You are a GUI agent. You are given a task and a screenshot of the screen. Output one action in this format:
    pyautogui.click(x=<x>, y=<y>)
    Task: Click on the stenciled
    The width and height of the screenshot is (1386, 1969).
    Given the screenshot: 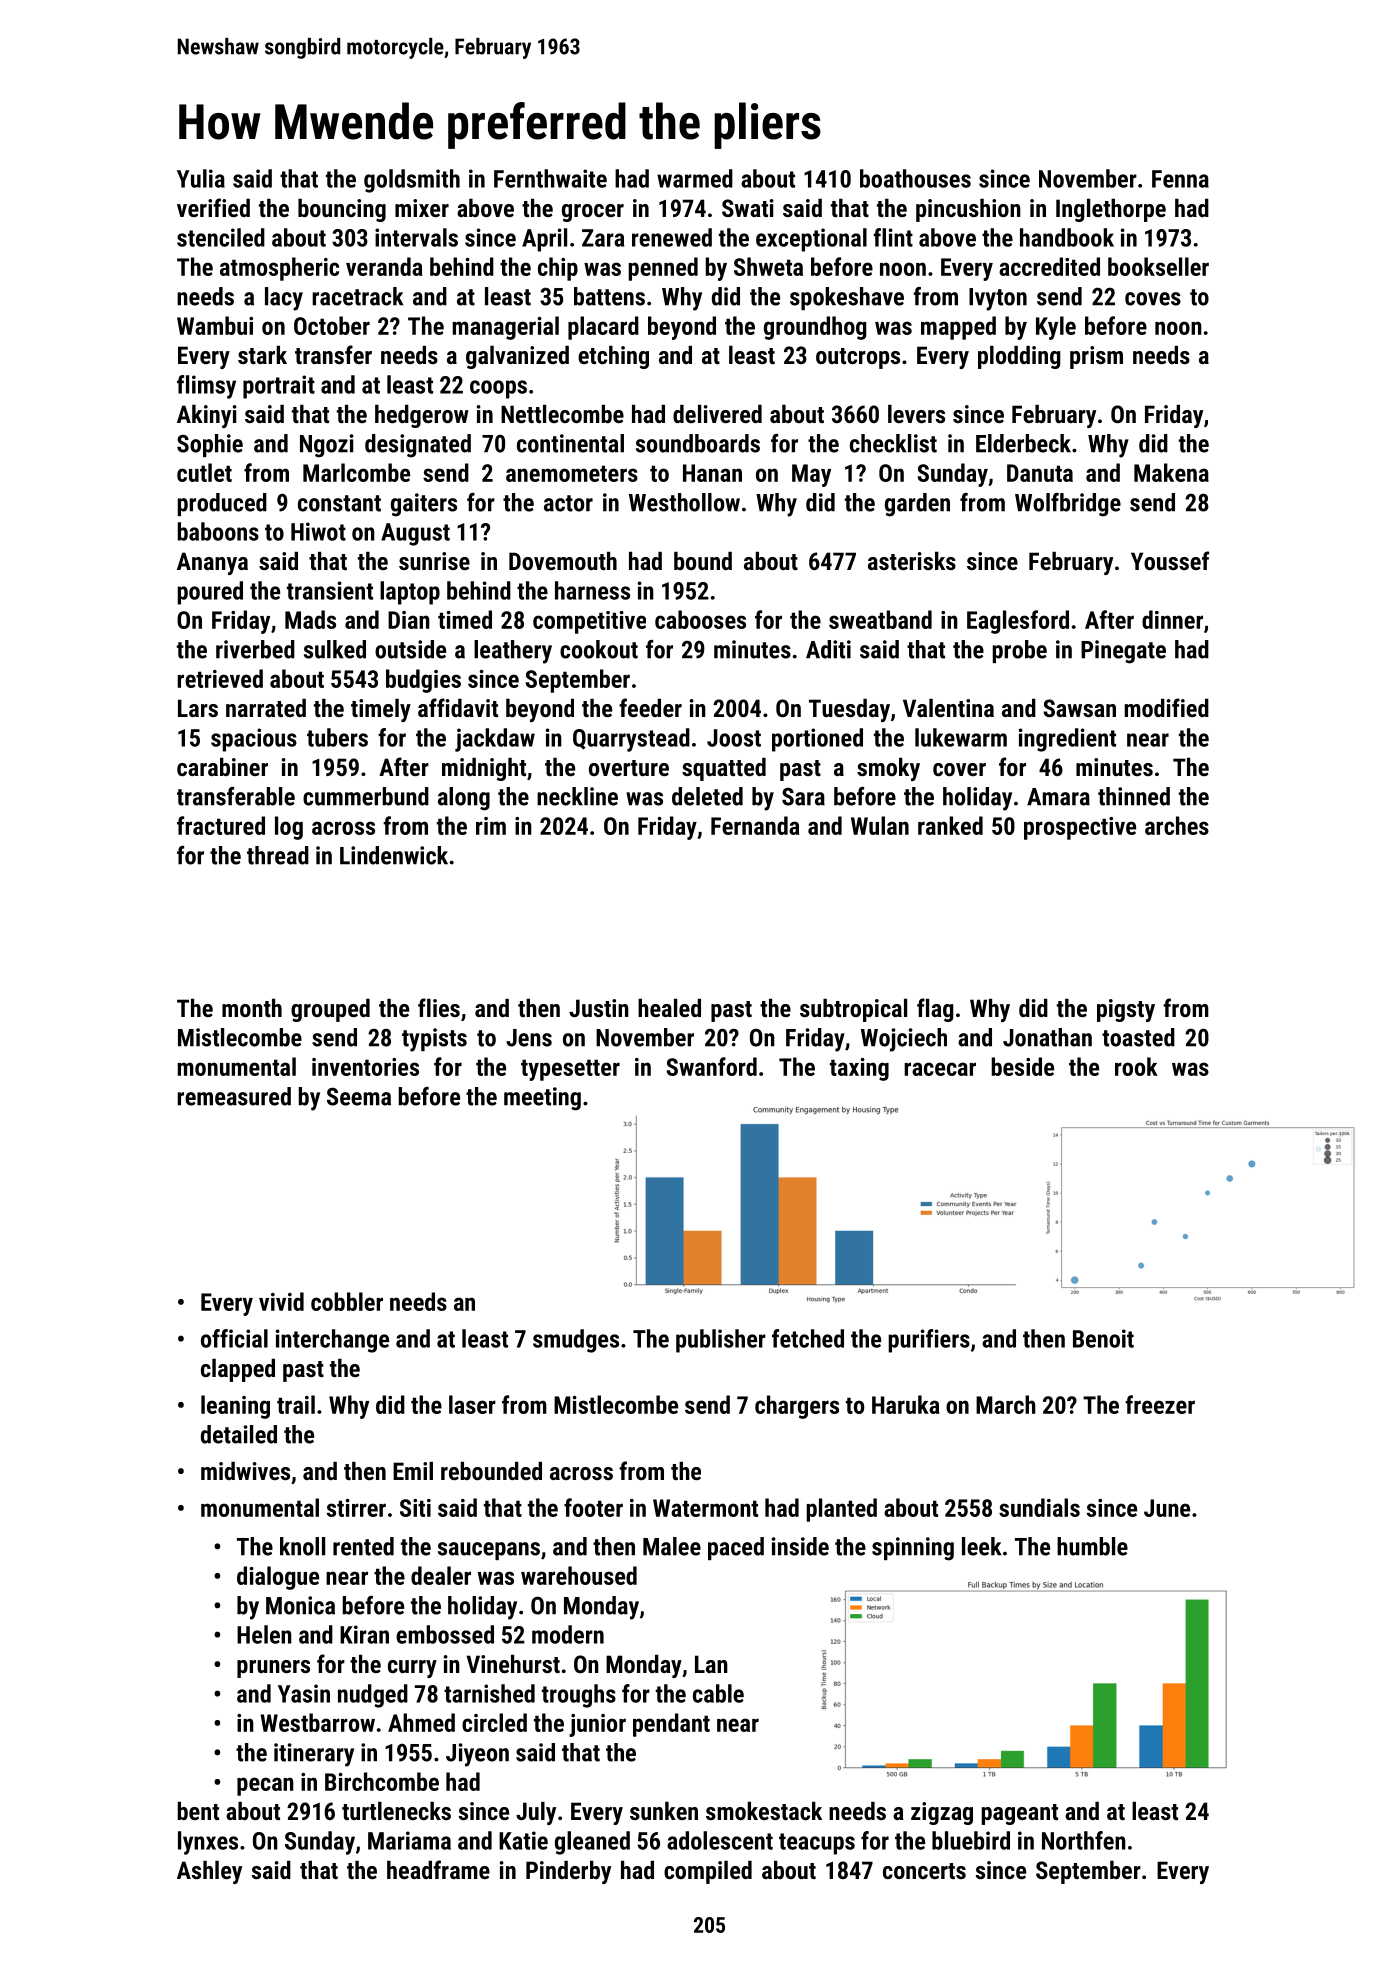 What is the action you would take?
    pyautogui.click(x=221, y=237)
